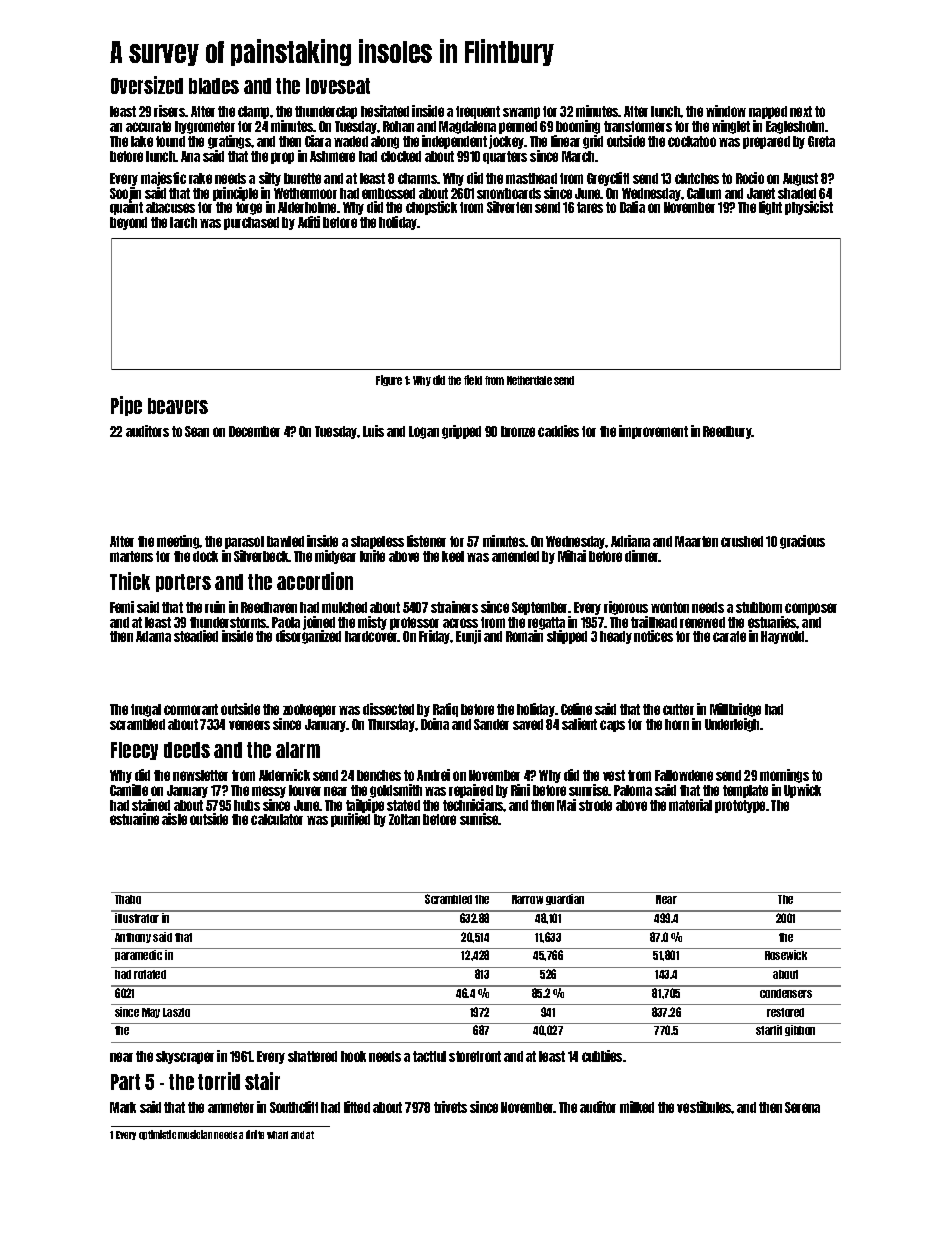 This screenshot has height=1233, width=952. I want to click on zookeeper, so click(309, 710).
